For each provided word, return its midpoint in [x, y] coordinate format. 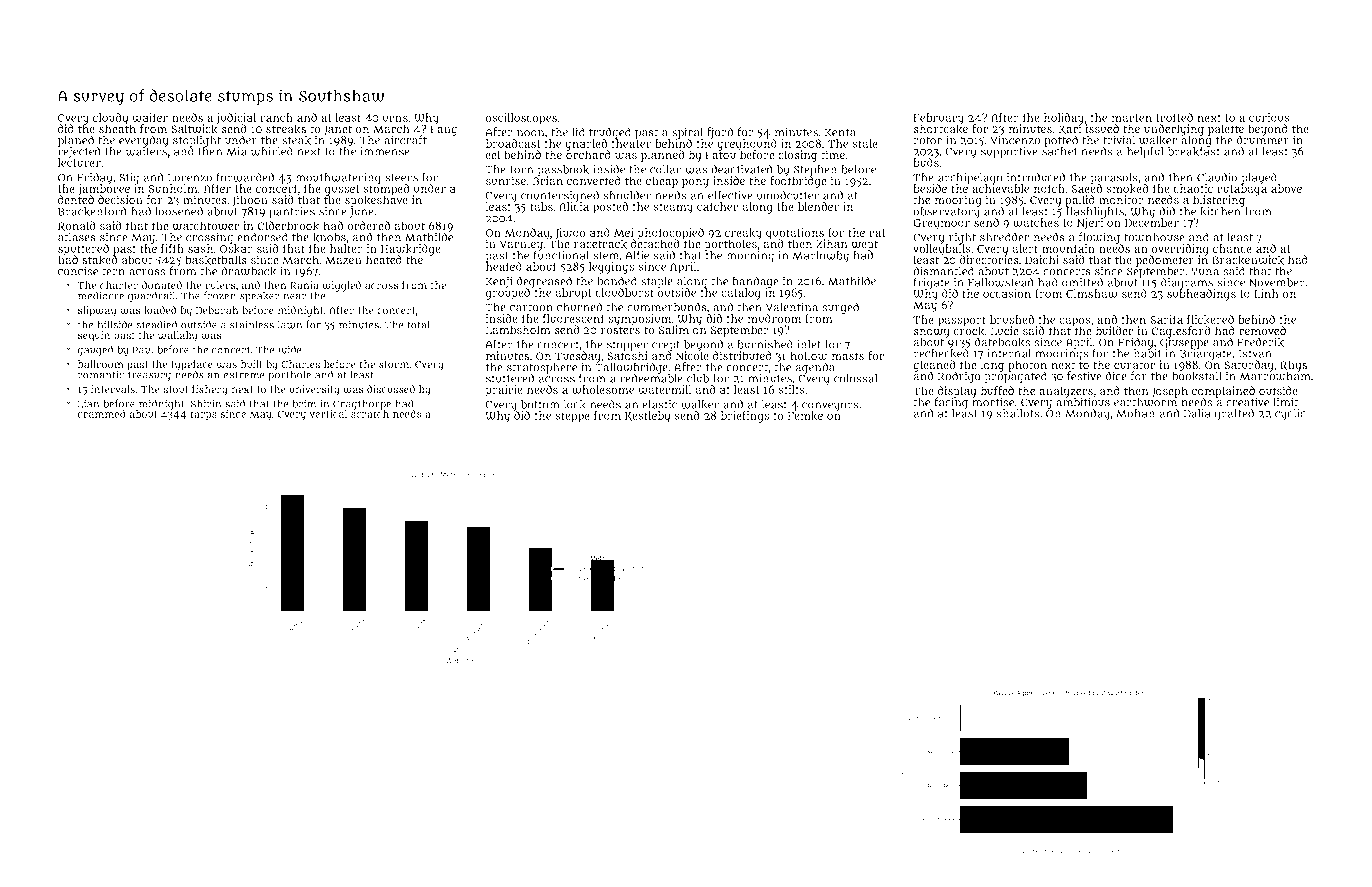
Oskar [236, 249]
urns [395, 118]
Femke [805, 416]
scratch [370, 414]
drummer [1263, 140]
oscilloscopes [521, 119]
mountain [1068, 248]
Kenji [499, 282]
